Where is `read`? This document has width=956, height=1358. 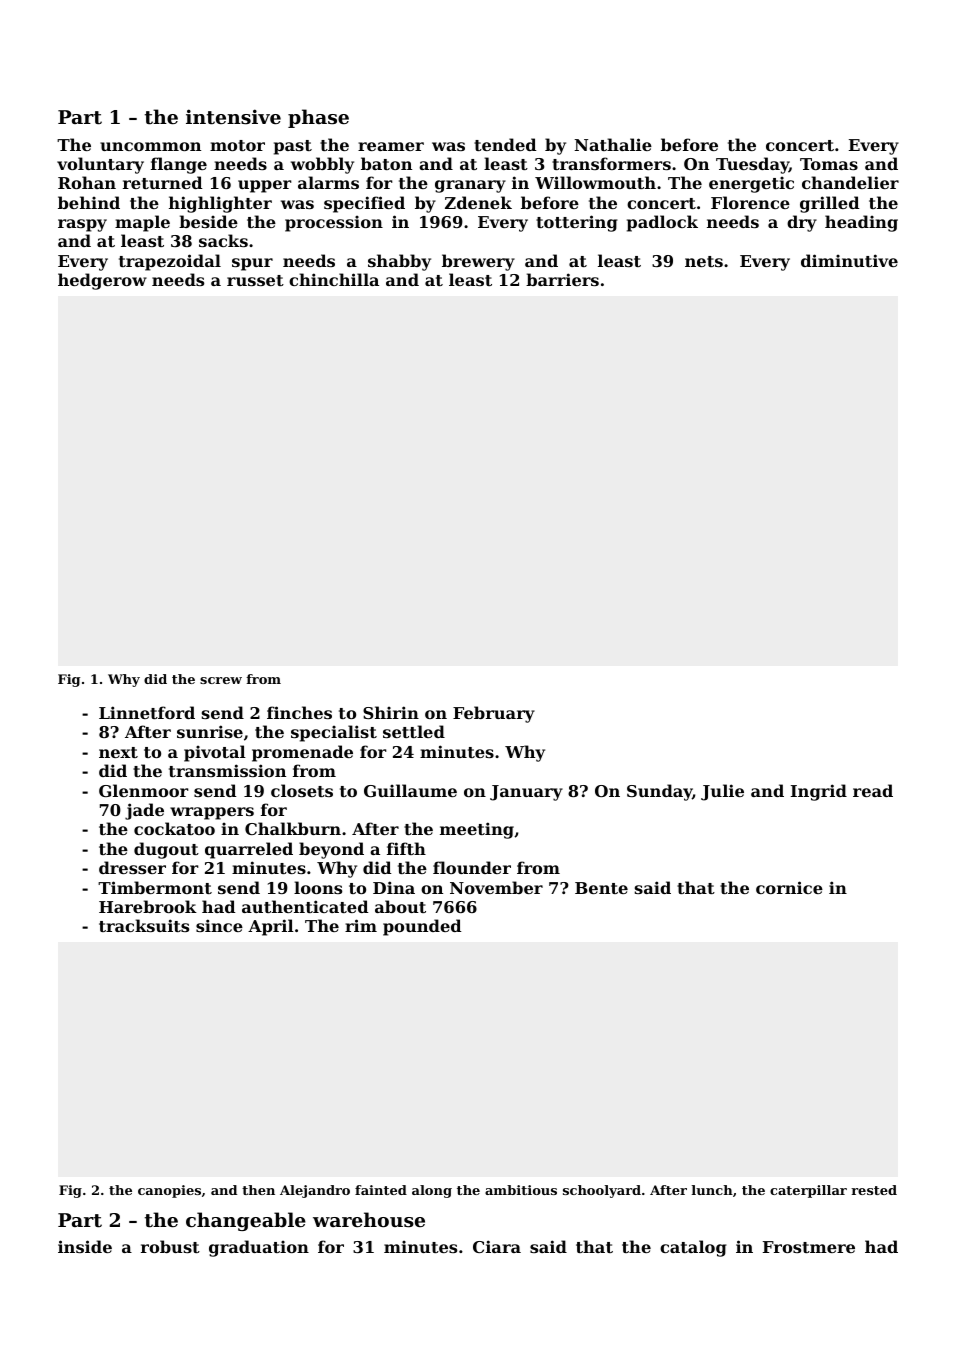
read is located at coordinates (873, 790).
